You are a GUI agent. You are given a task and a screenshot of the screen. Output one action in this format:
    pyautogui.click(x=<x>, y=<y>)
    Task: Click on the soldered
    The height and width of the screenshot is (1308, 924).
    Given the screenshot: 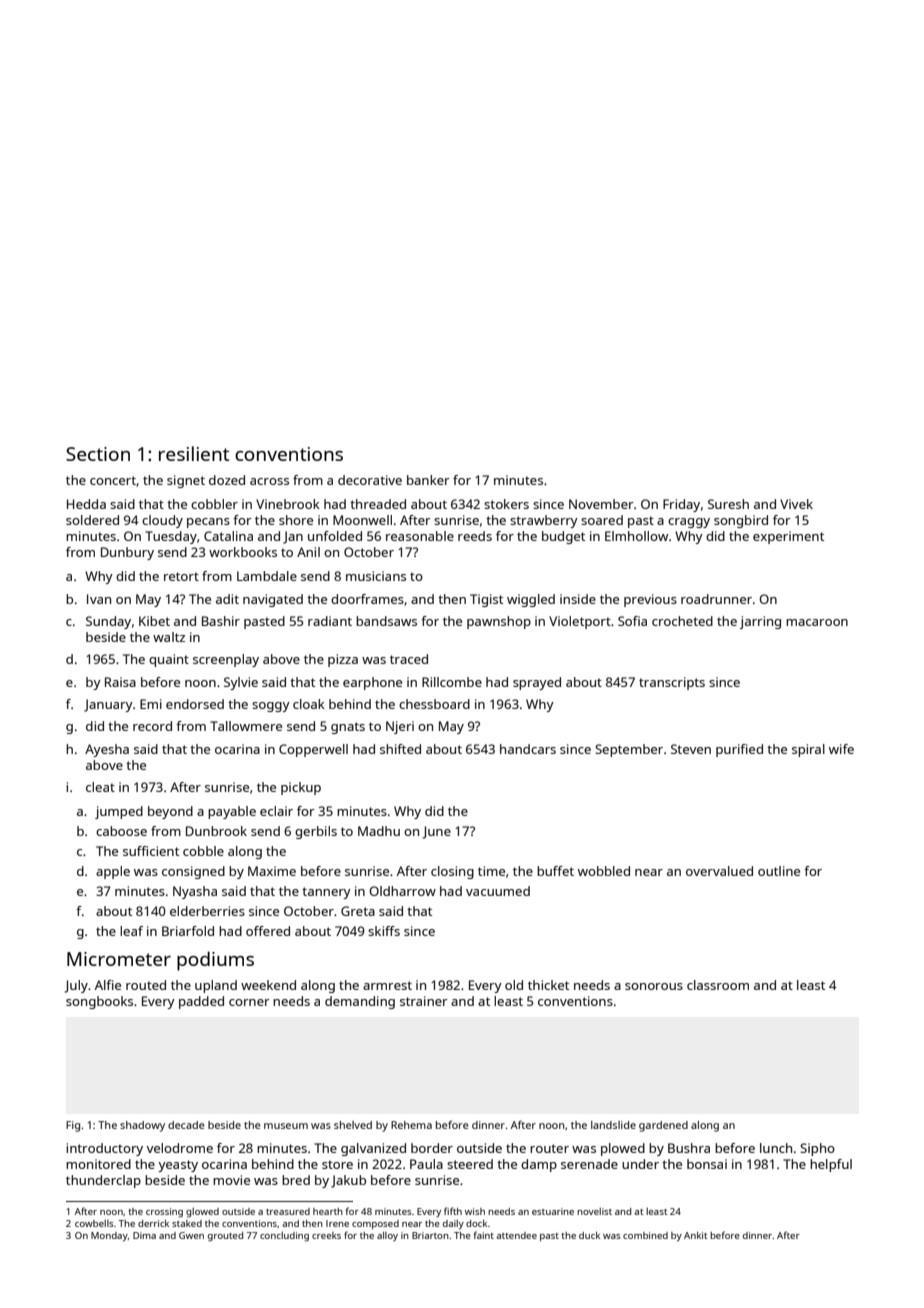 What is the action you would take?
    pyautogui.click(x=92, y=520)
